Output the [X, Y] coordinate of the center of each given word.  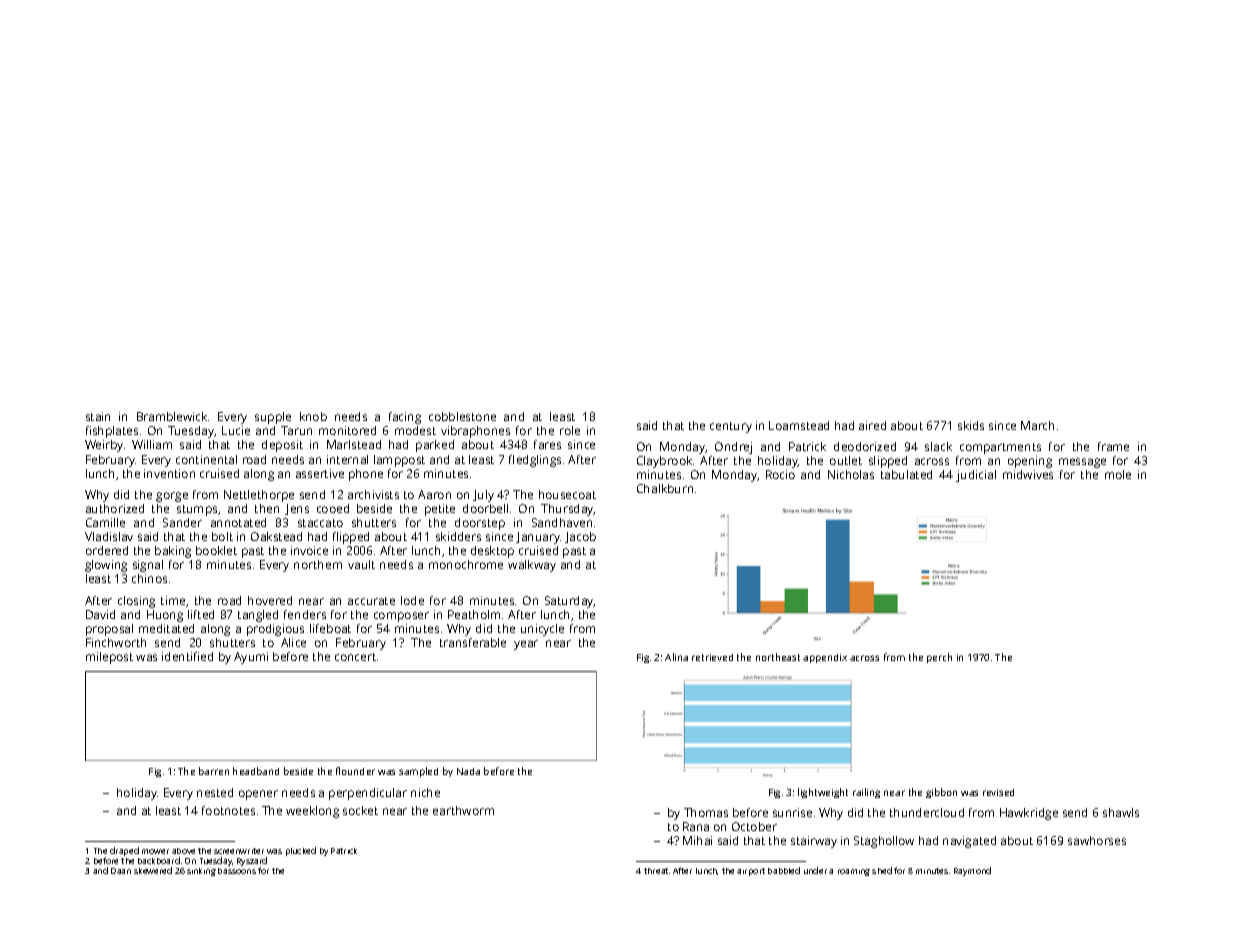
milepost [109, 658]
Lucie [236, 430]
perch [939, 658]
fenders [305, 614]
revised [998, 792]
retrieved [712, 657]
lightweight [823, 793]
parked [435, 446]
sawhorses [1097, 840]
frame [1113, 446]
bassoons [237, 871]
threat [656, 871]
